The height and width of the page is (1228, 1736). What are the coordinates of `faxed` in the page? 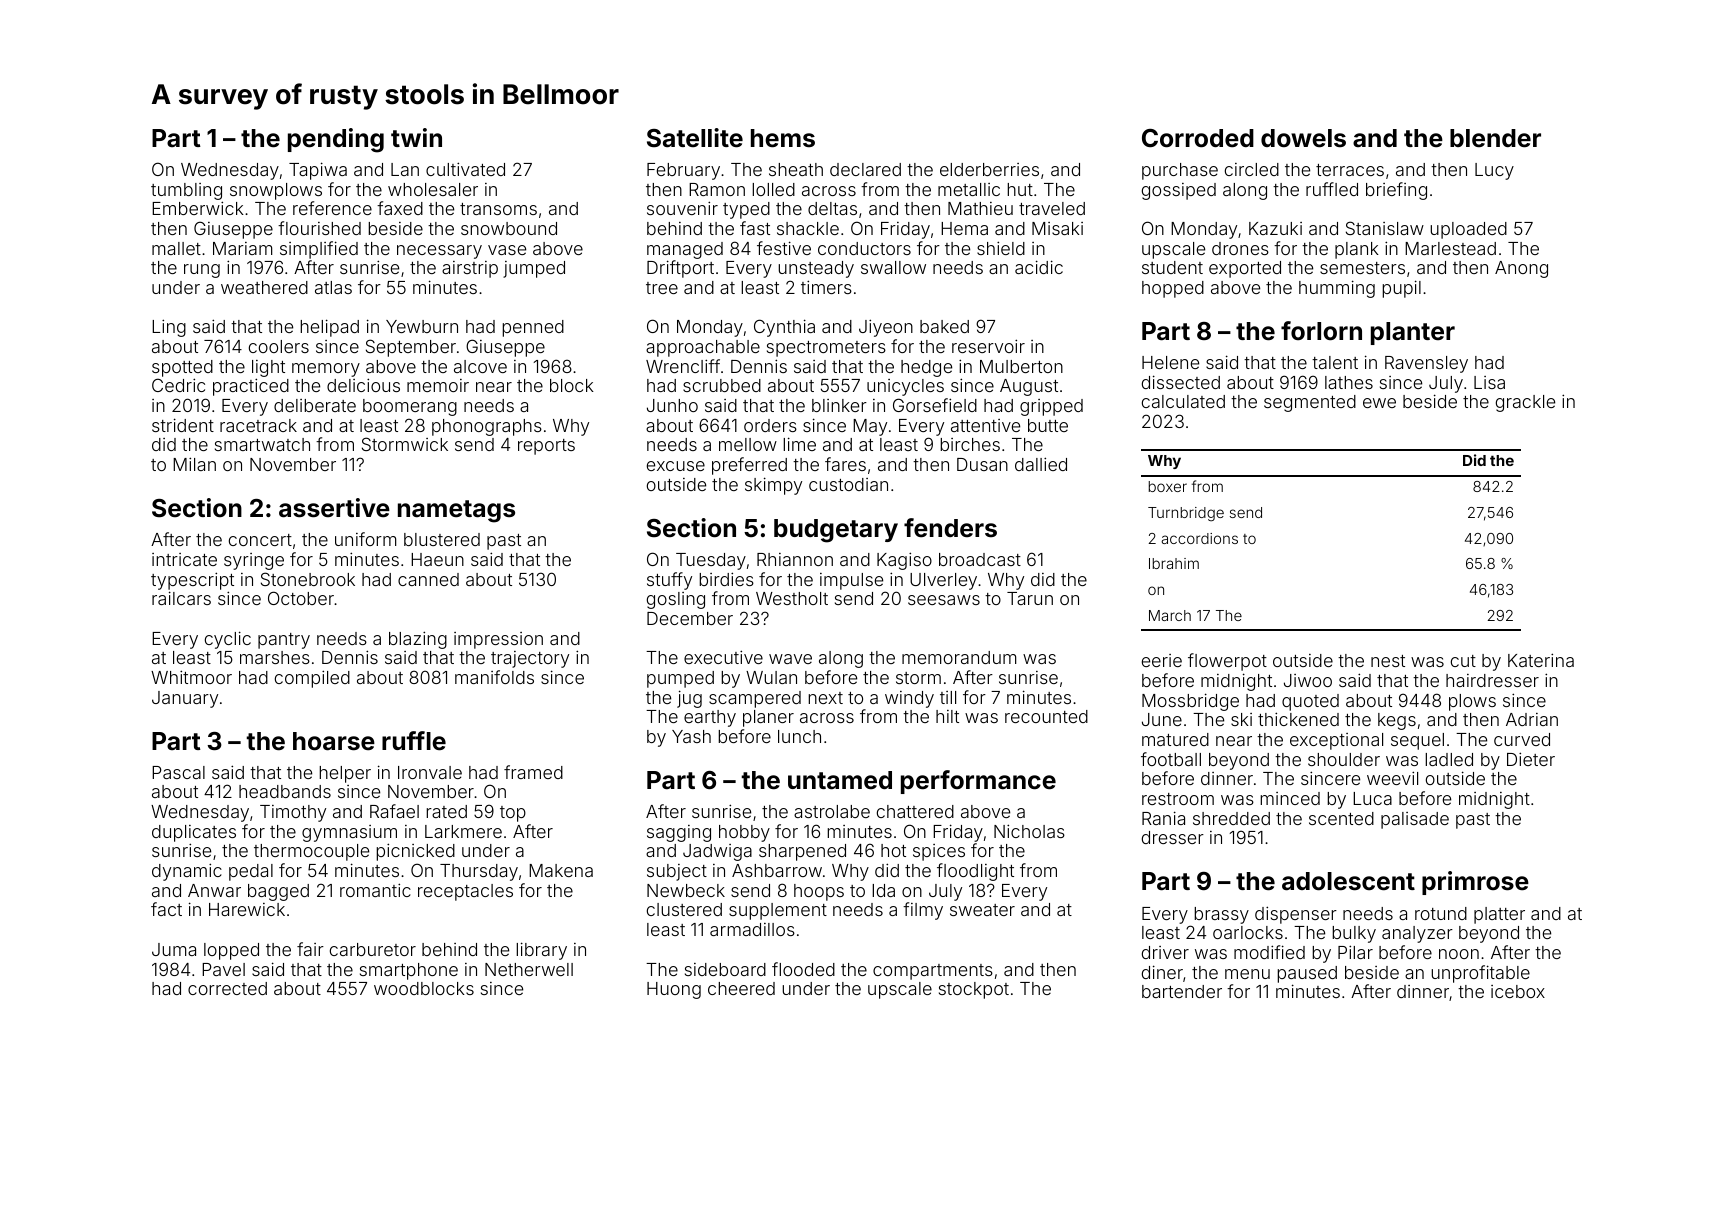 It's located at (400, 208).
